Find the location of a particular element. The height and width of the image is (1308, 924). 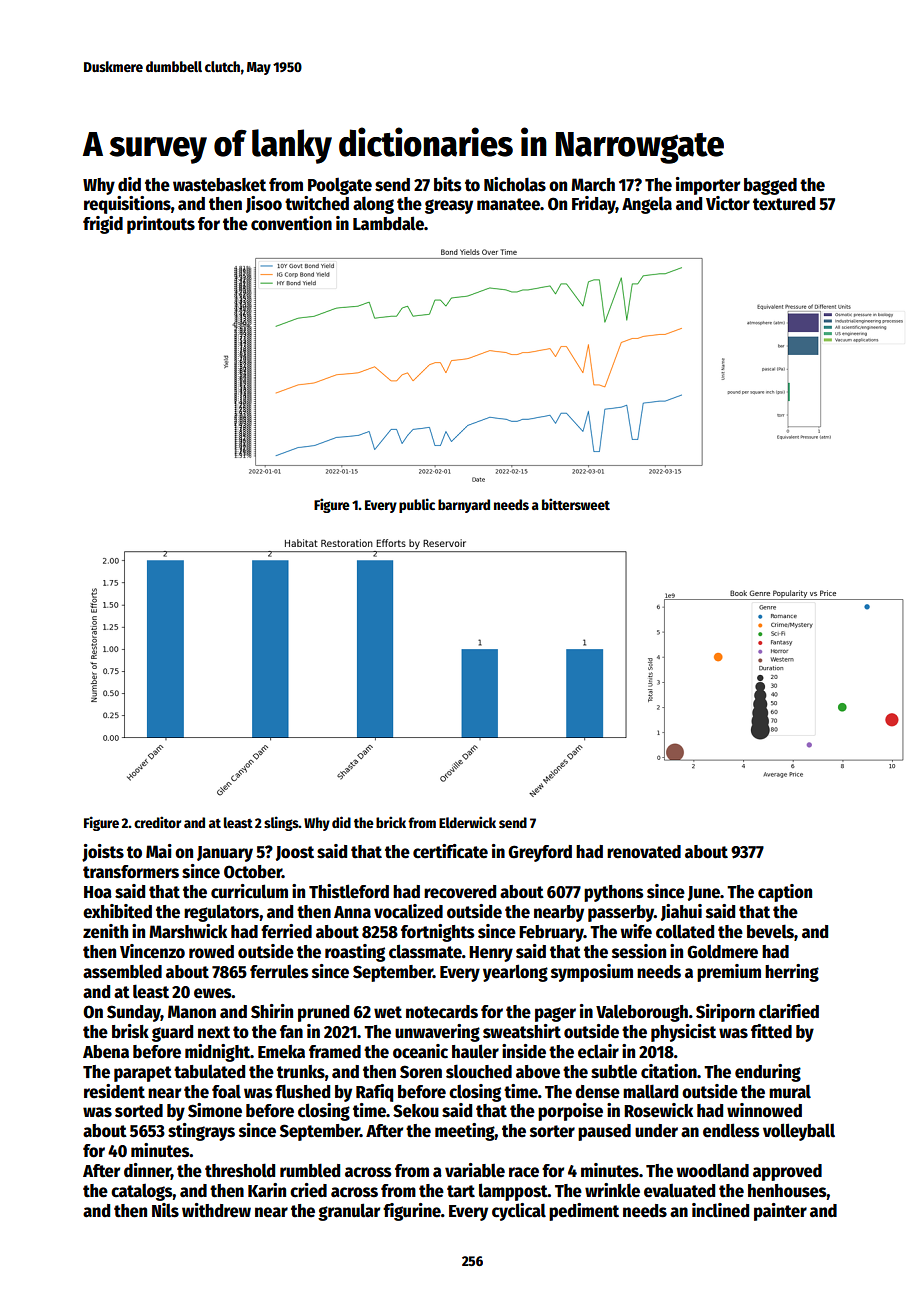

barnyard is located at coordinates (464, 506).
